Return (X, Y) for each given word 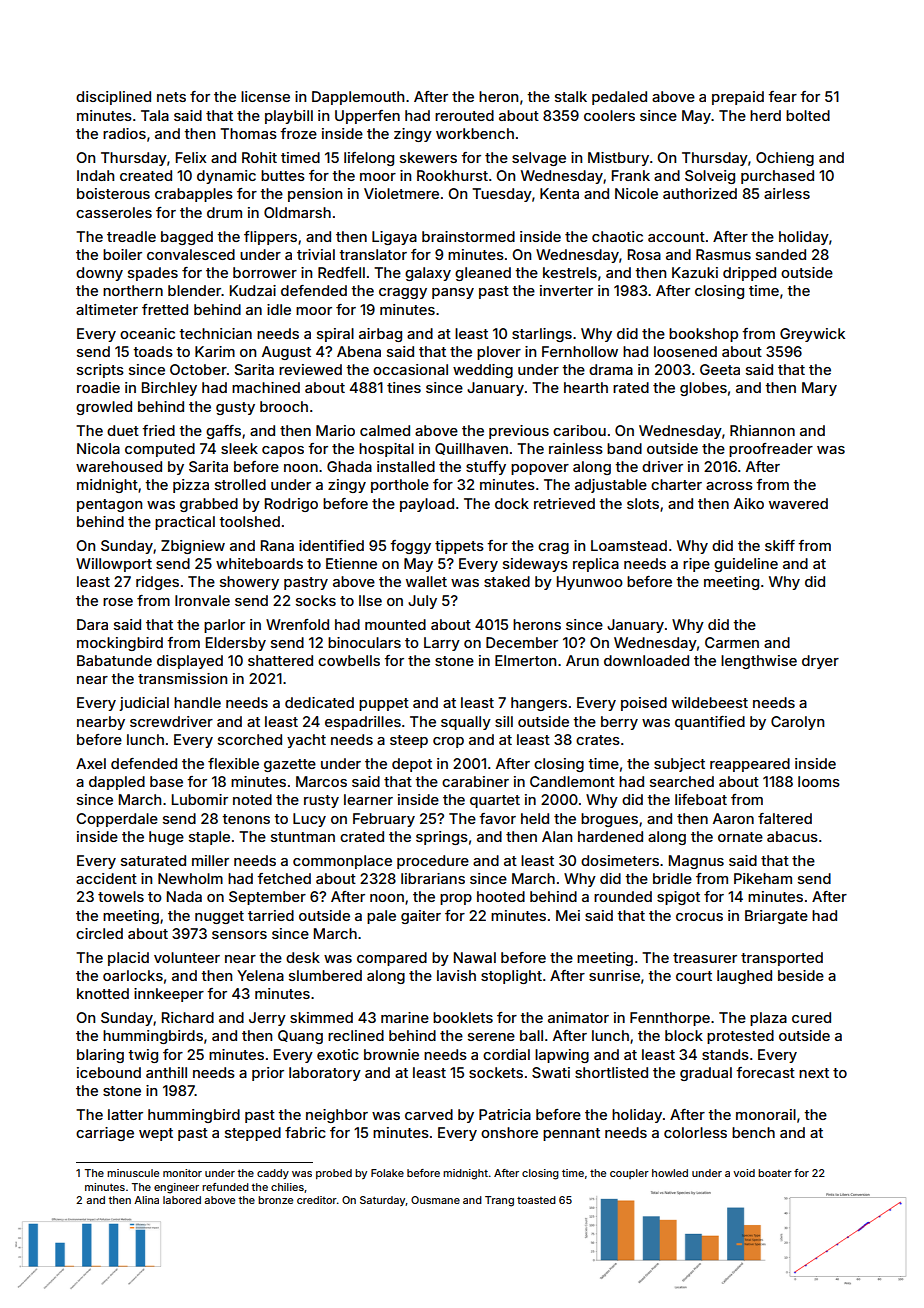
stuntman (303, 837)
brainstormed (468, 236)
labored (182, 1200)
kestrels (570, 272)
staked (507, 581)
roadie (98, 387)
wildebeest (710, 702)
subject (679, 765)
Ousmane (435, 1200)
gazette (290, 765)
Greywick (812, 335)
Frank (631, 175)
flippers (270, 238)
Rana (277, 545)
